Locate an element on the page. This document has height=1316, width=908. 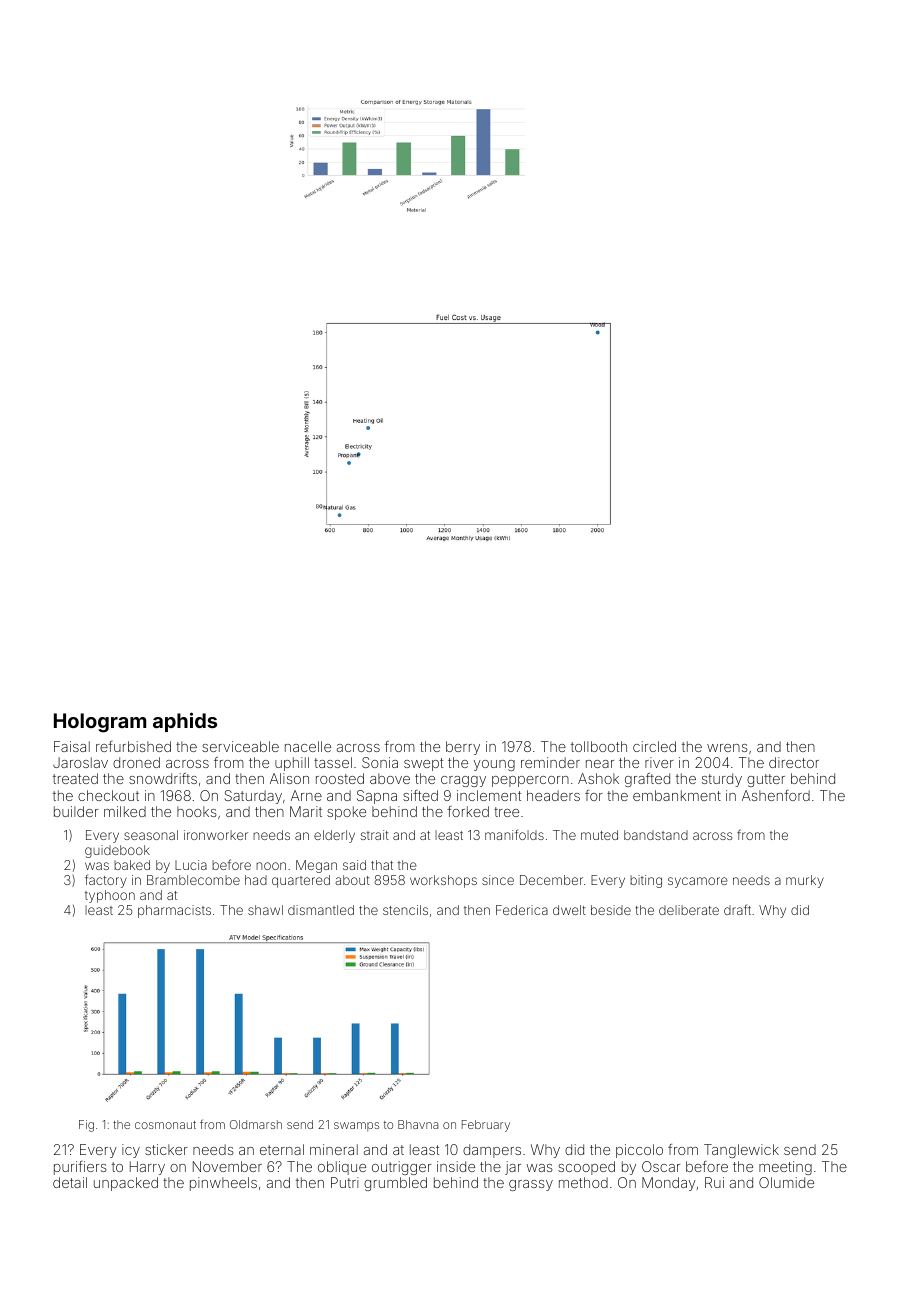
beside is located at coordinates (611, 910).
